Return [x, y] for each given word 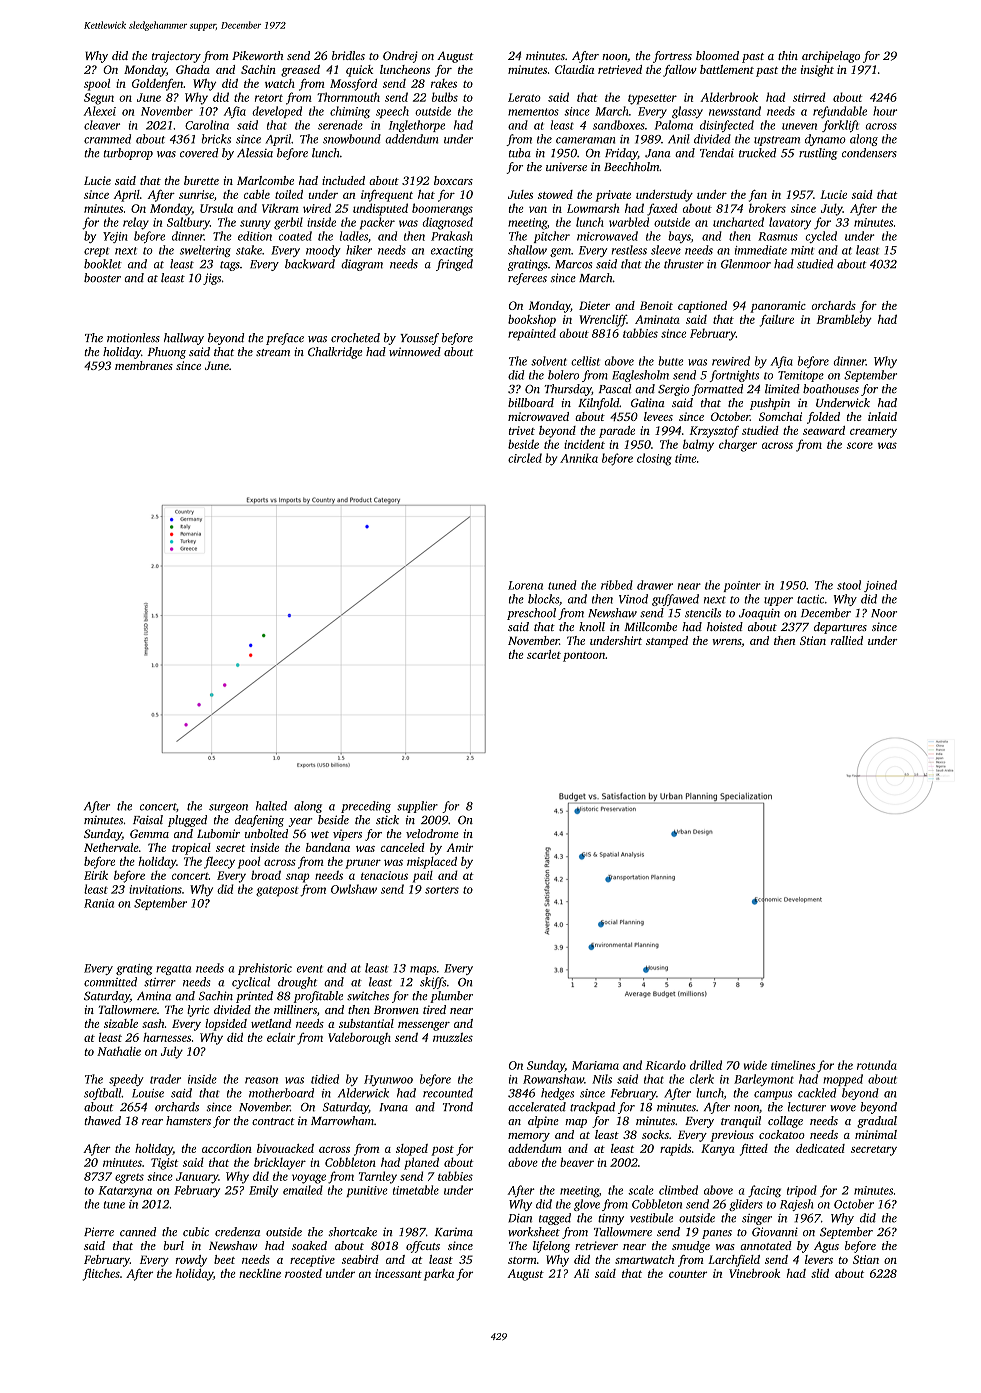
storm [522, 1260]
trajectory [176, 57]
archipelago [831, 57]
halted [271, 806]
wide [755, 1065]
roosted [303, 1273]
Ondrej [400, 57]
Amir [459, 847]
